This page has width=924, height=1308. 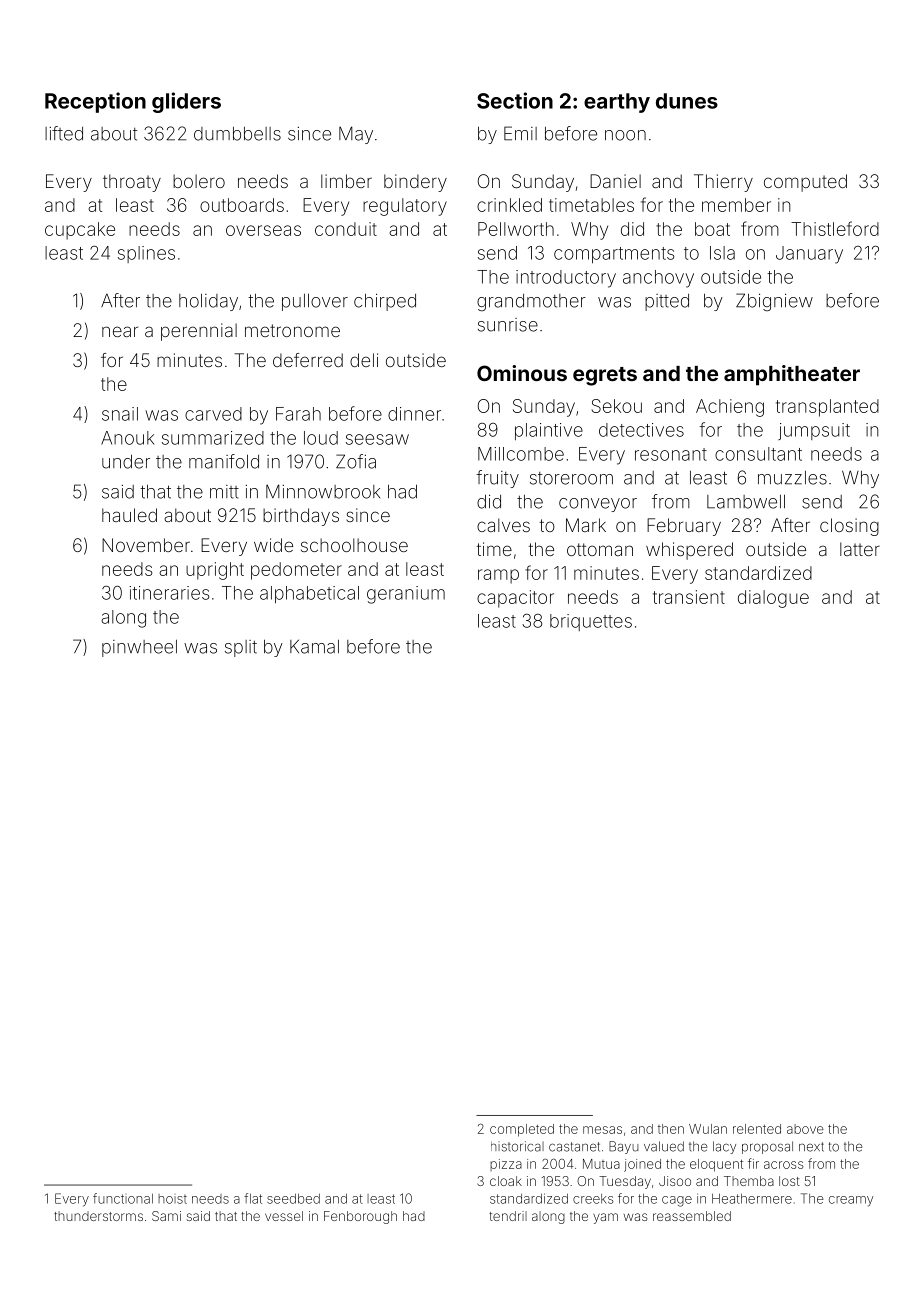 What do you see at coordinates (215, 571) in the page?
I see `upright` at bounding box center [215, 571].
